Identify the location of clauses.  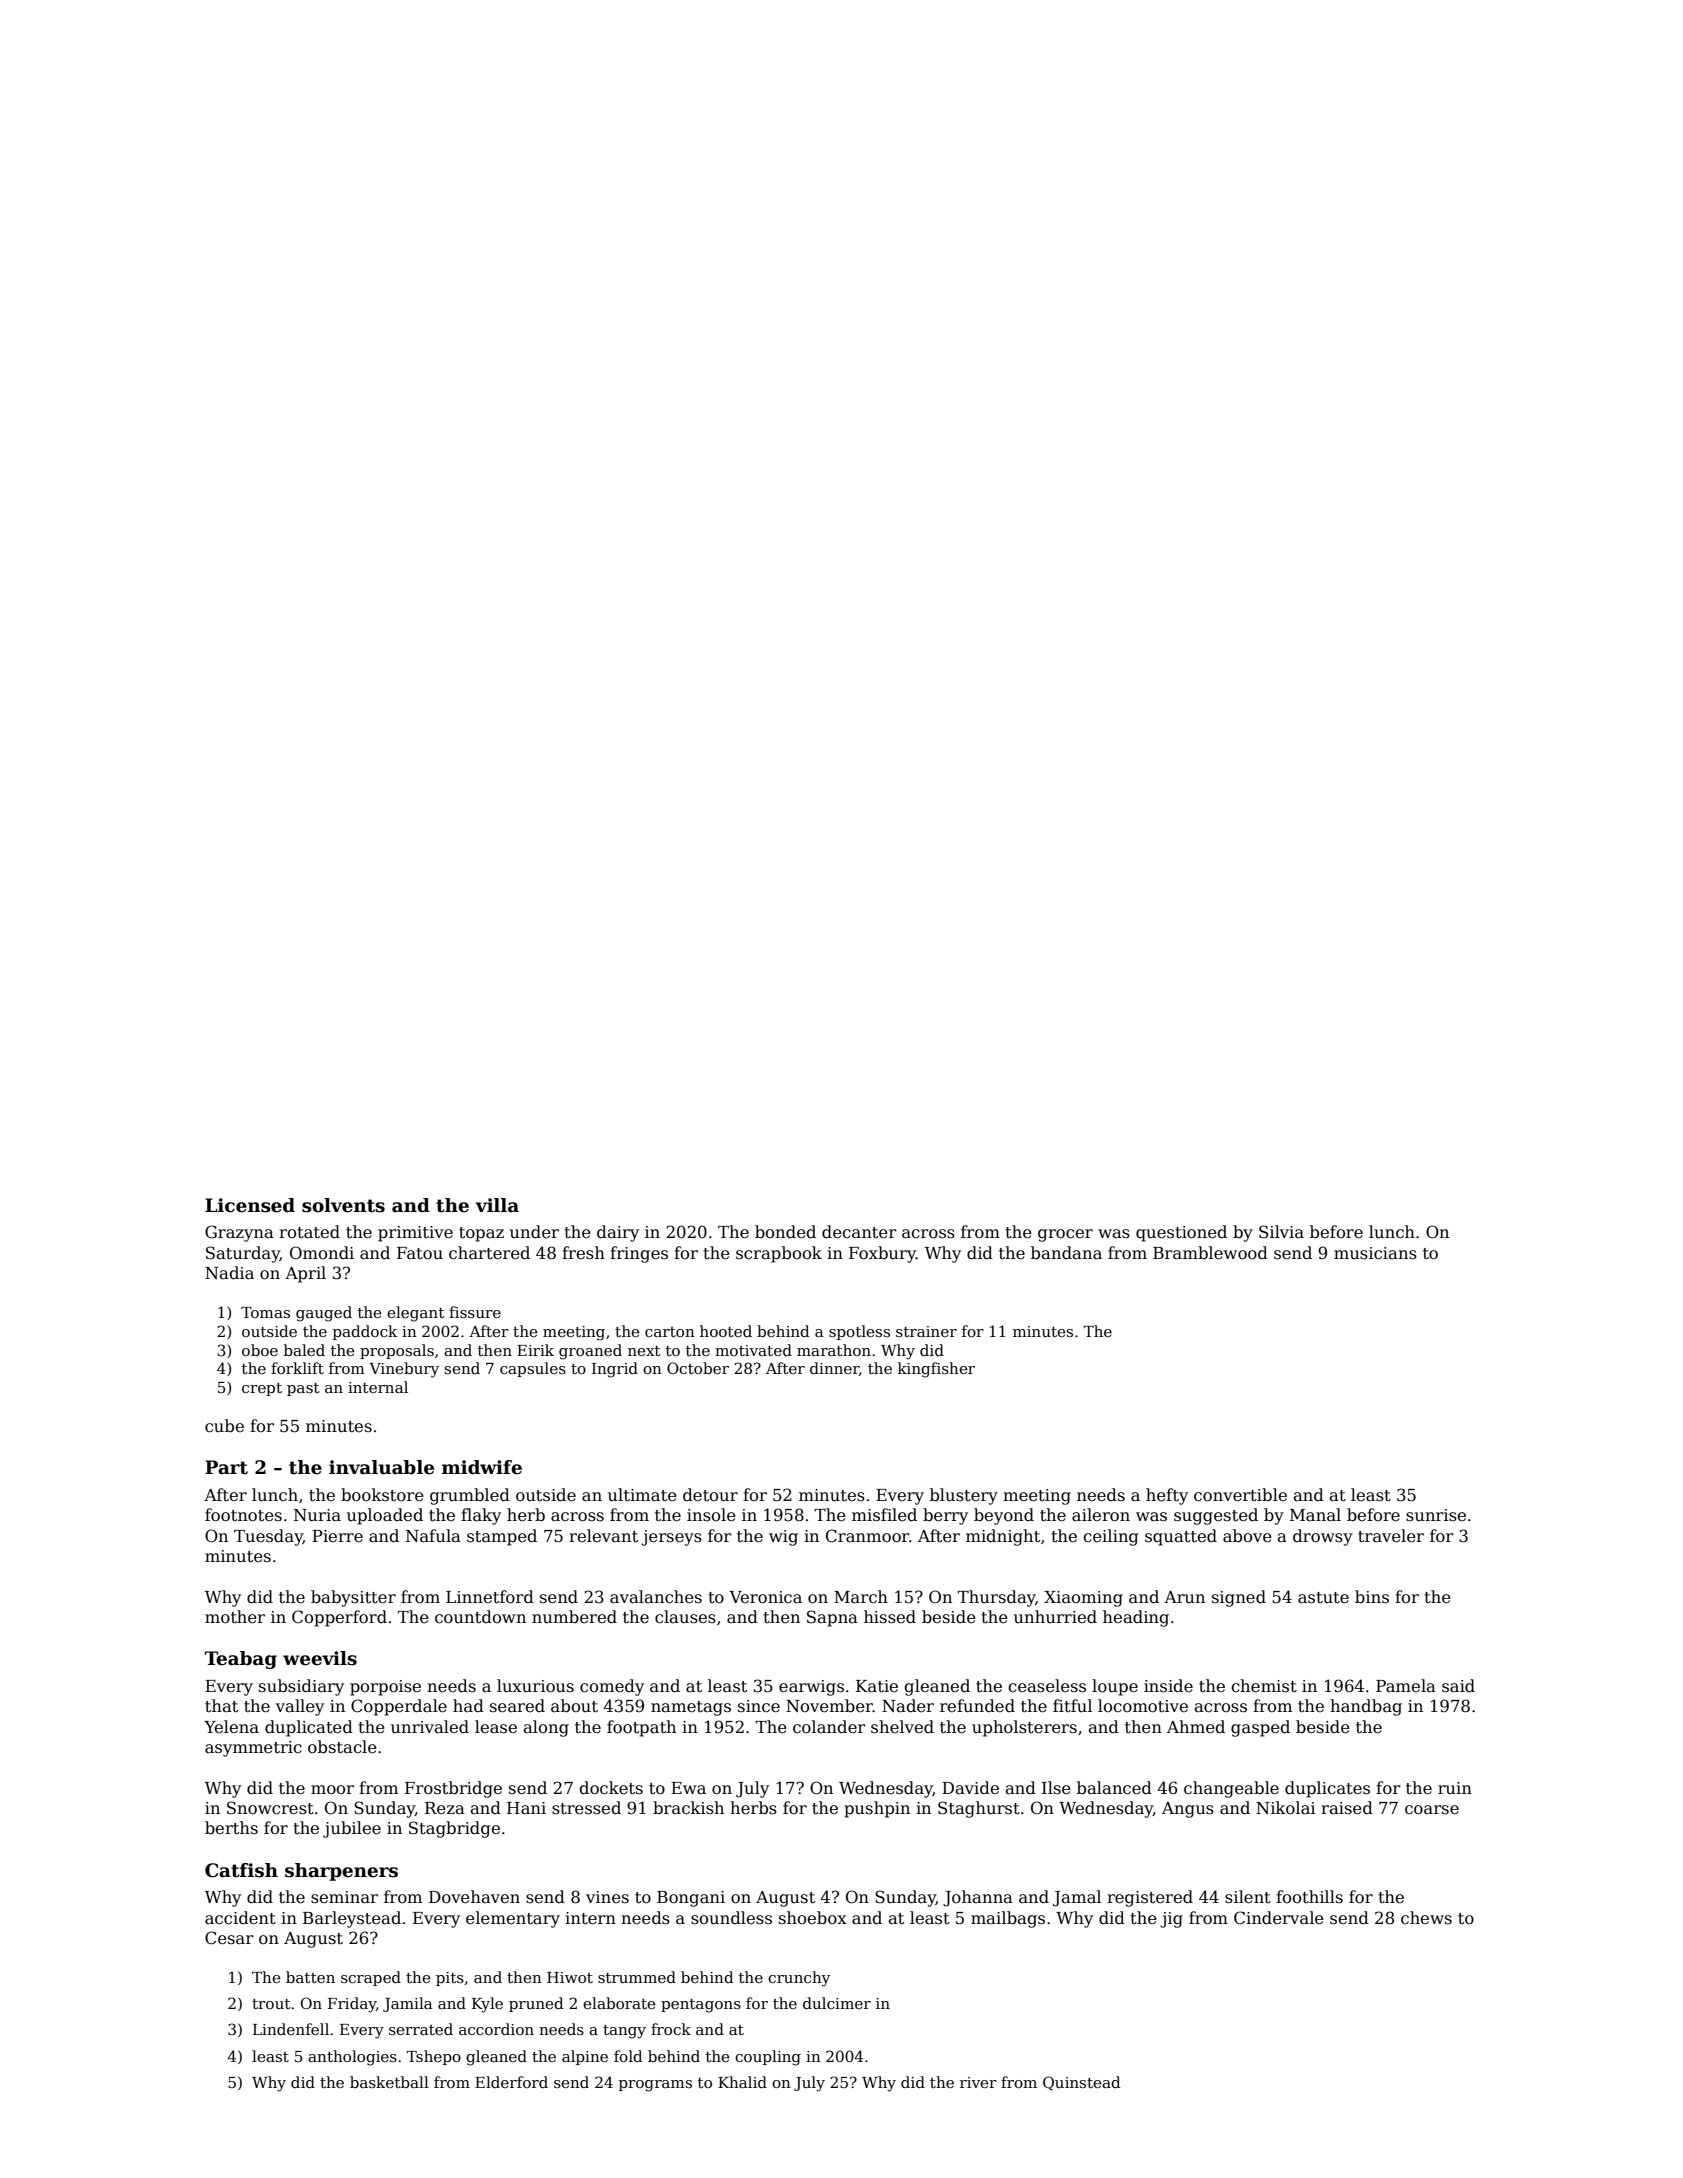
(685, 1617).
